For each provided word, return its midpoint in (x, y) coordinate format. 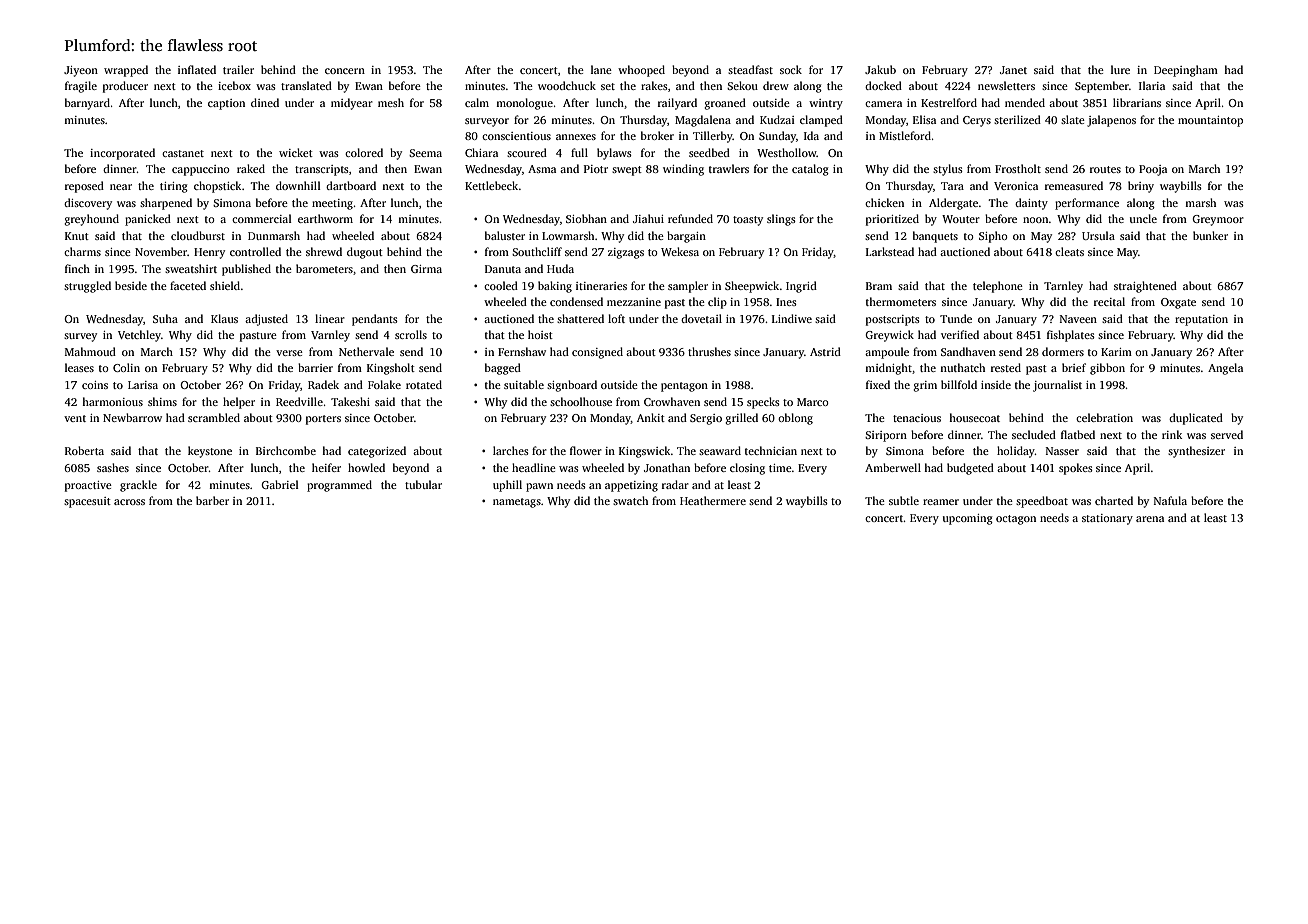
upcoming (968, 519)
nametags (517, 503)
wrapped (126, 71)
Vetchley (139, 336)
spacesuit (87, 502)
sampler (688, 287)
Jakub (880, 69)
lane (601, 69)
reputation (1201, 320)
